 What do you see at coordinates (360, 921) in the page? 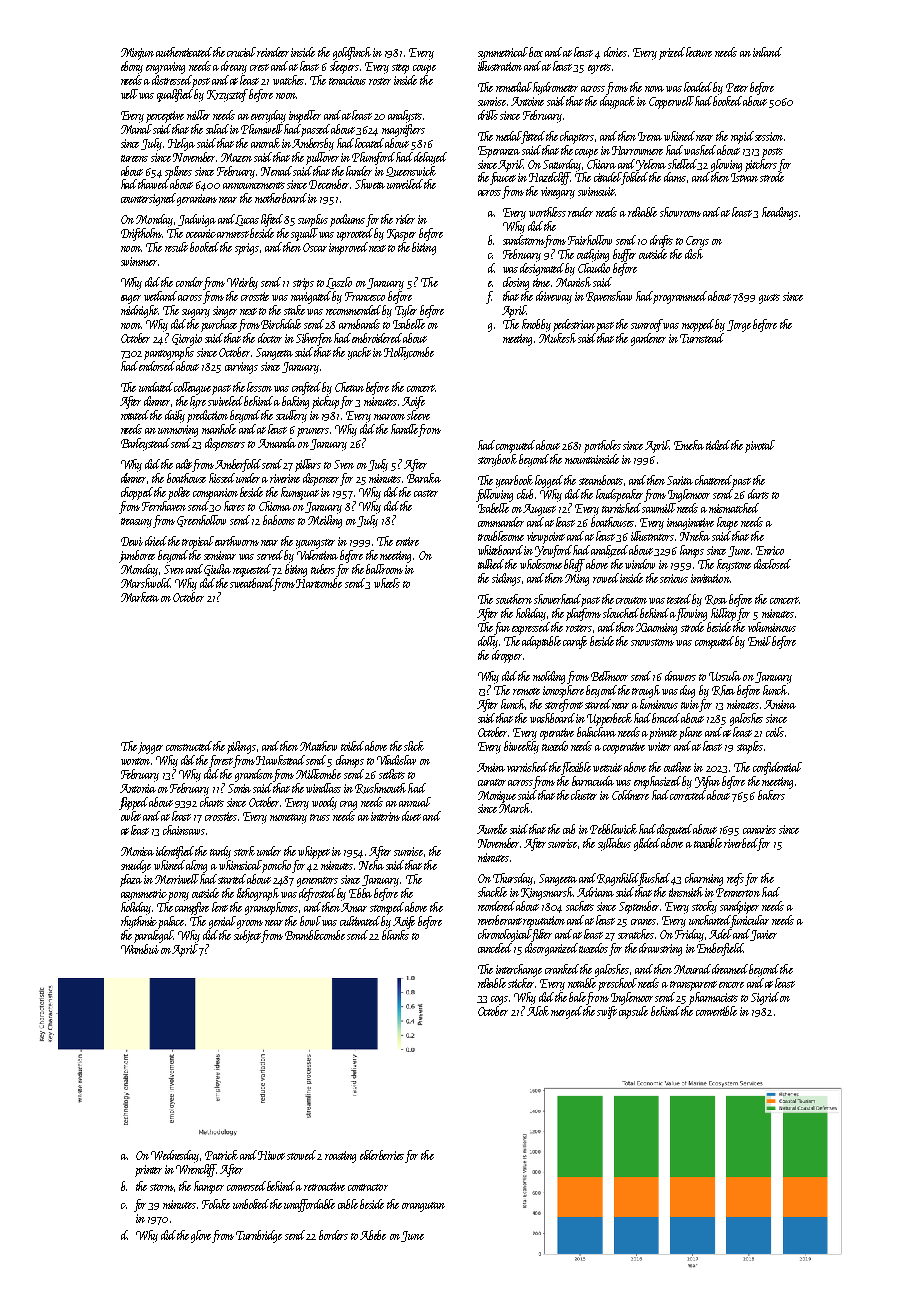
I see `cultivated` at bounding box center [360, 921].
